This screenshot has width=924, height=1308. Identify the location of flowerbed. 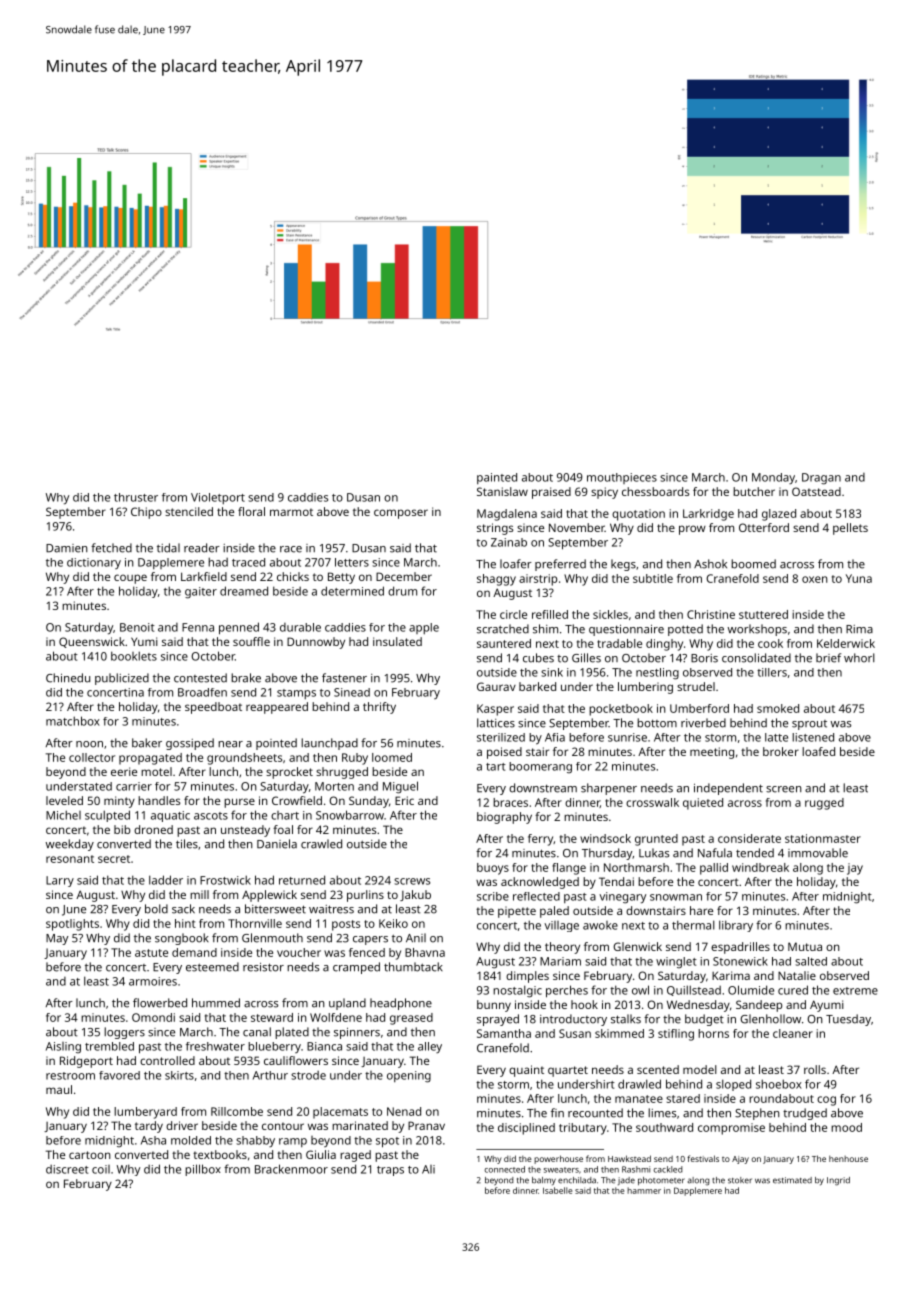
(160, 1003).
